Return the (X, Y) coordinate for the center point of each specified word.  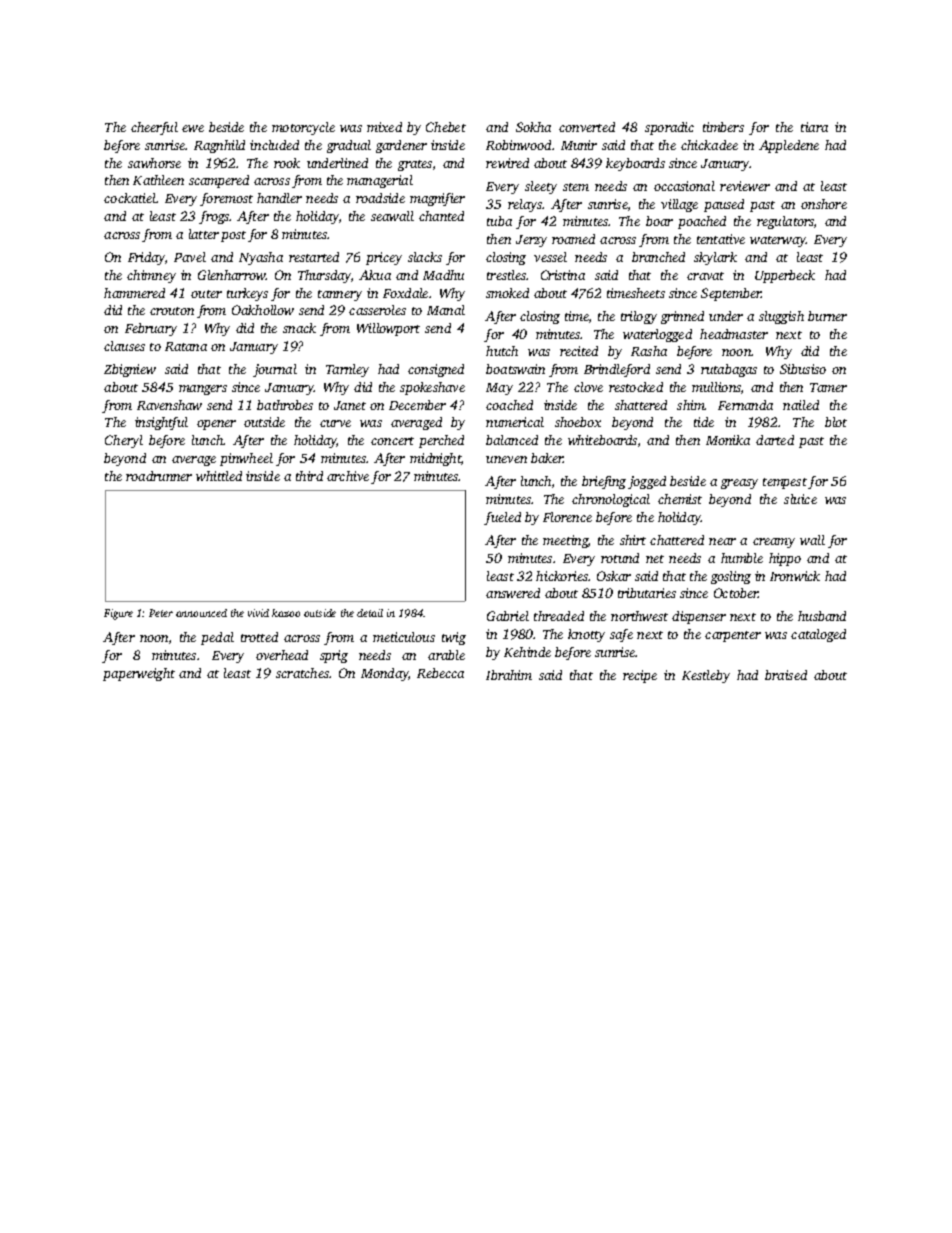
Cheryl (124, 441)
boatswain (515, 369)
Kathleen (158, 180)
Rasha (649, 351)
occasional (684, 186)
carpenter (733, 636)
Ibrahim (509, 675)
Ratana (186, 346)
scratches (302, 673)
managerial (380, 181)
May (499, 389)
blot (836, 422)
